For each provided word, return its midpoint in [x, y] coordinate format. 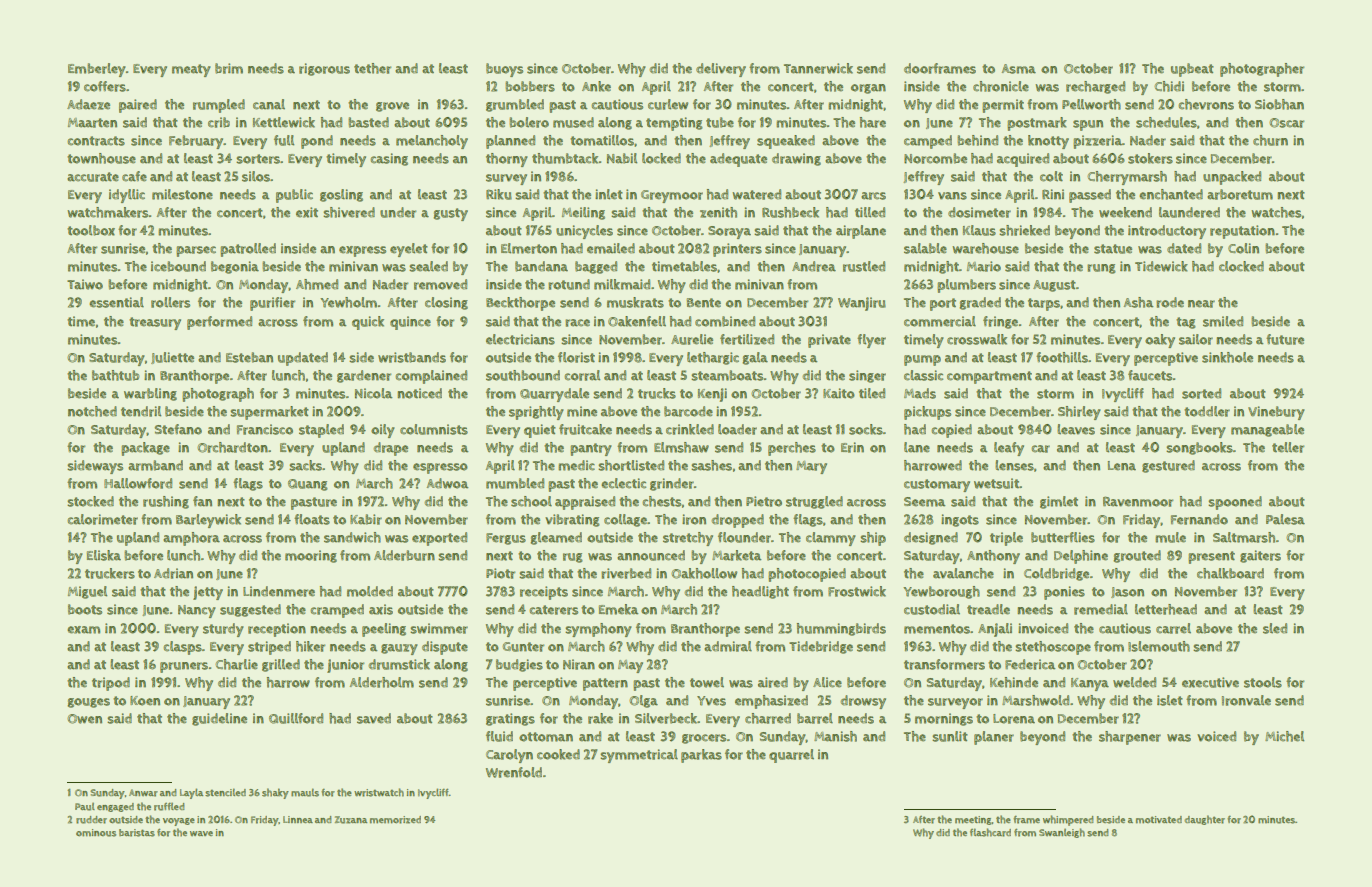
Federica [1030, 664]
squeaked [786, 142]
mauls [305, 792]
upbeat [1192, 70]
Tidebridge [821, 647]
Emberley [97, 70]
